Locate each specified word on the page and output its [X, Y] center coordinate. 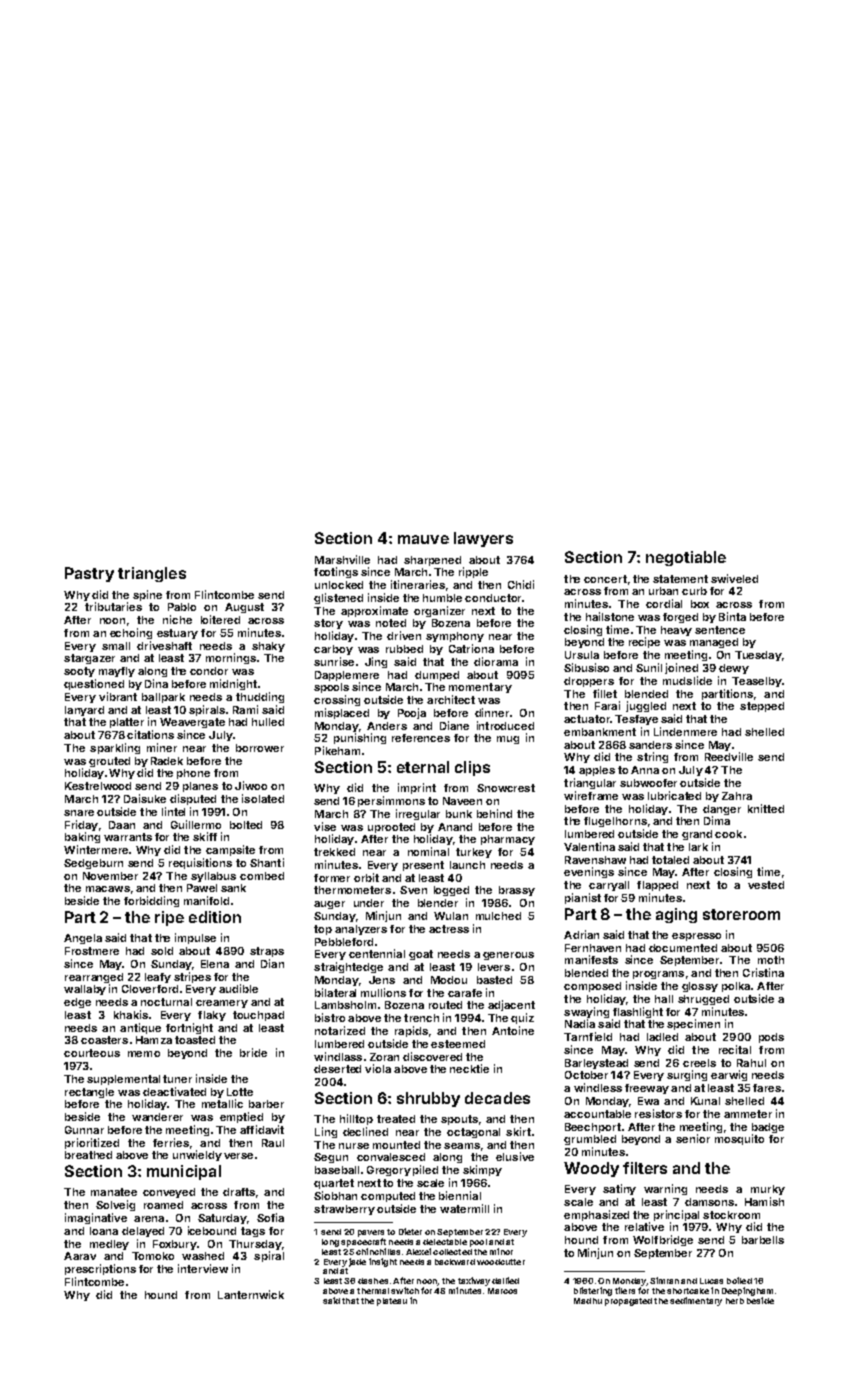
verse [238, 1156]
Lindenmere [685, 731]
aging [676, 915]
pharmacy [508, 840]
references [421, 738]
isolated [263, 798]
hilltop [356, 1119]
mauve [423, 539]
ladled [662, 1037]
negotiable [686, 558]
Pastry [89, 574]
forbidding [151, 901]
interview [203, 1268]
